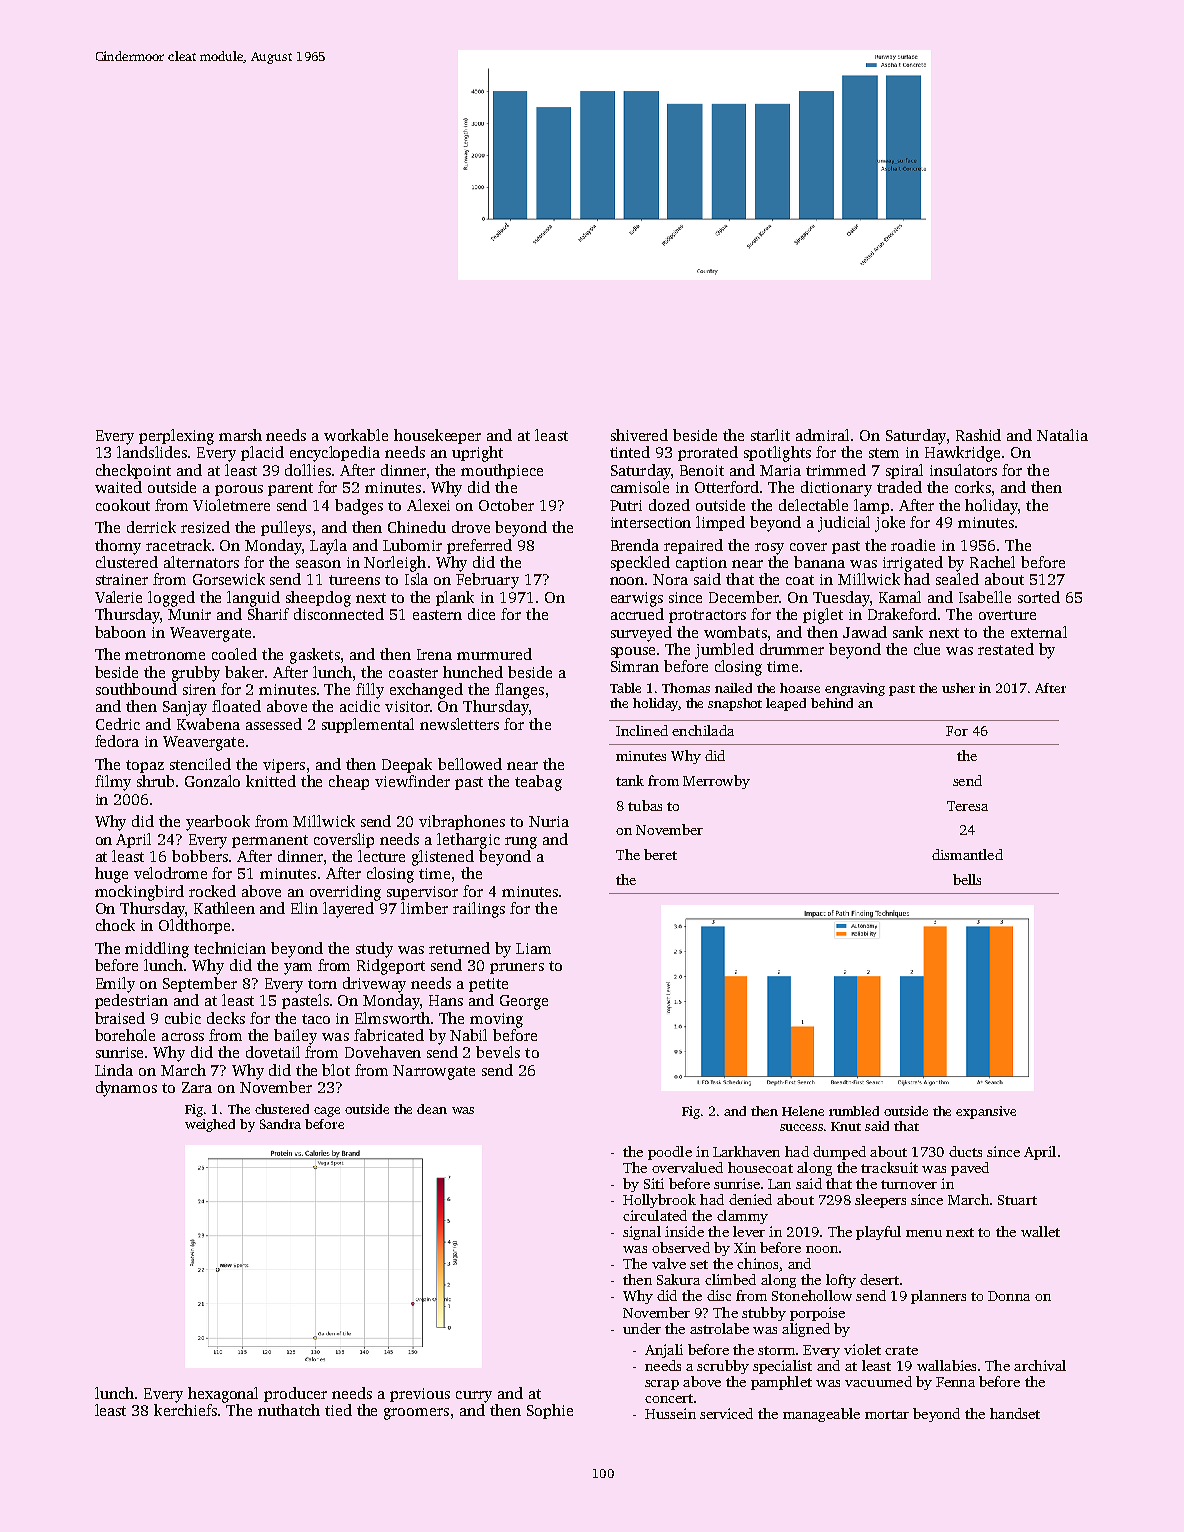  Describe the element at coordinates (660, 854) in the screenshot. I see `beret` at that location.
